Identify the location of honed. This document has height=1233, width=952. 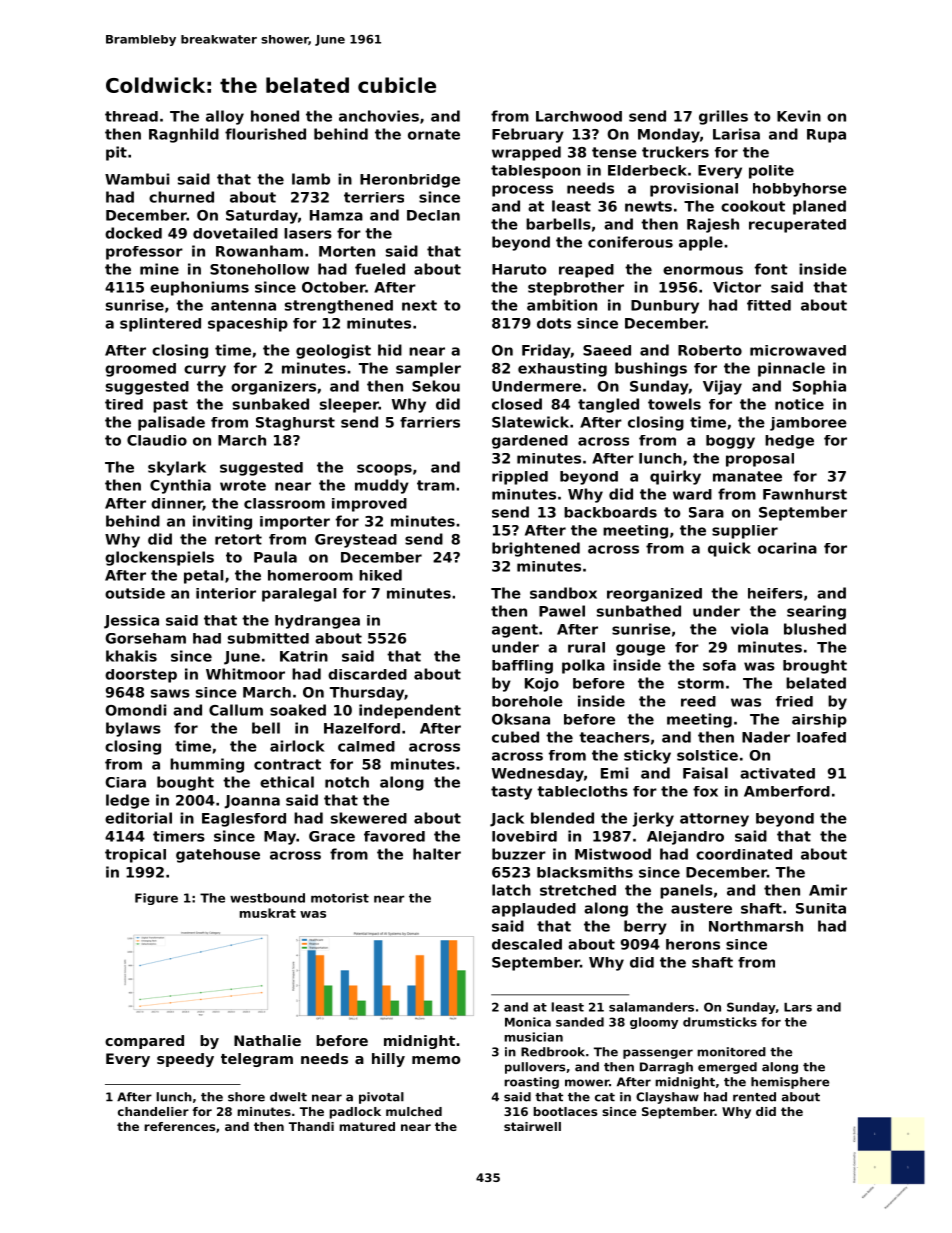
(275, 116).
